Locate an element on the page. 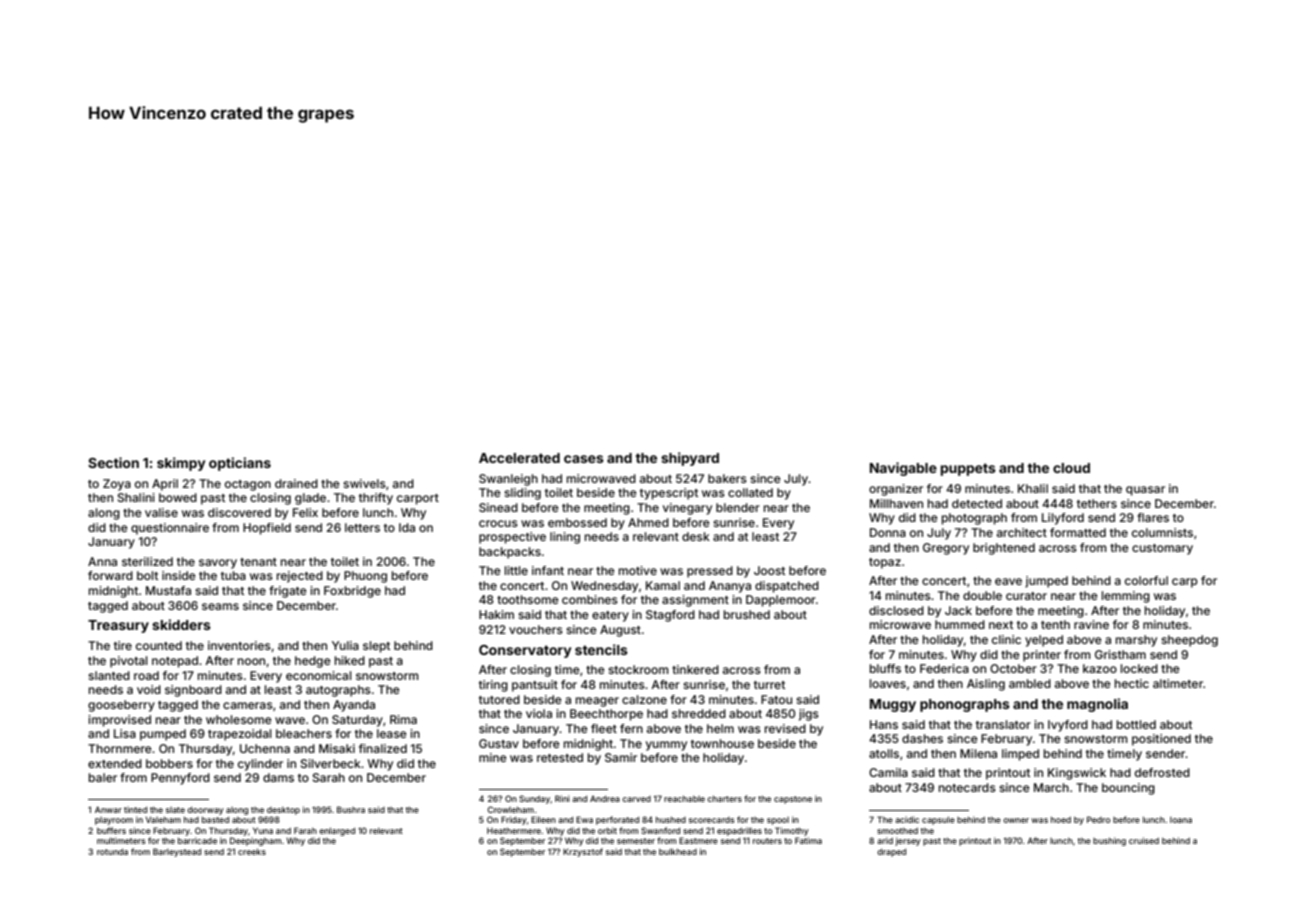  creeks is located at coordinates (252, 852).
